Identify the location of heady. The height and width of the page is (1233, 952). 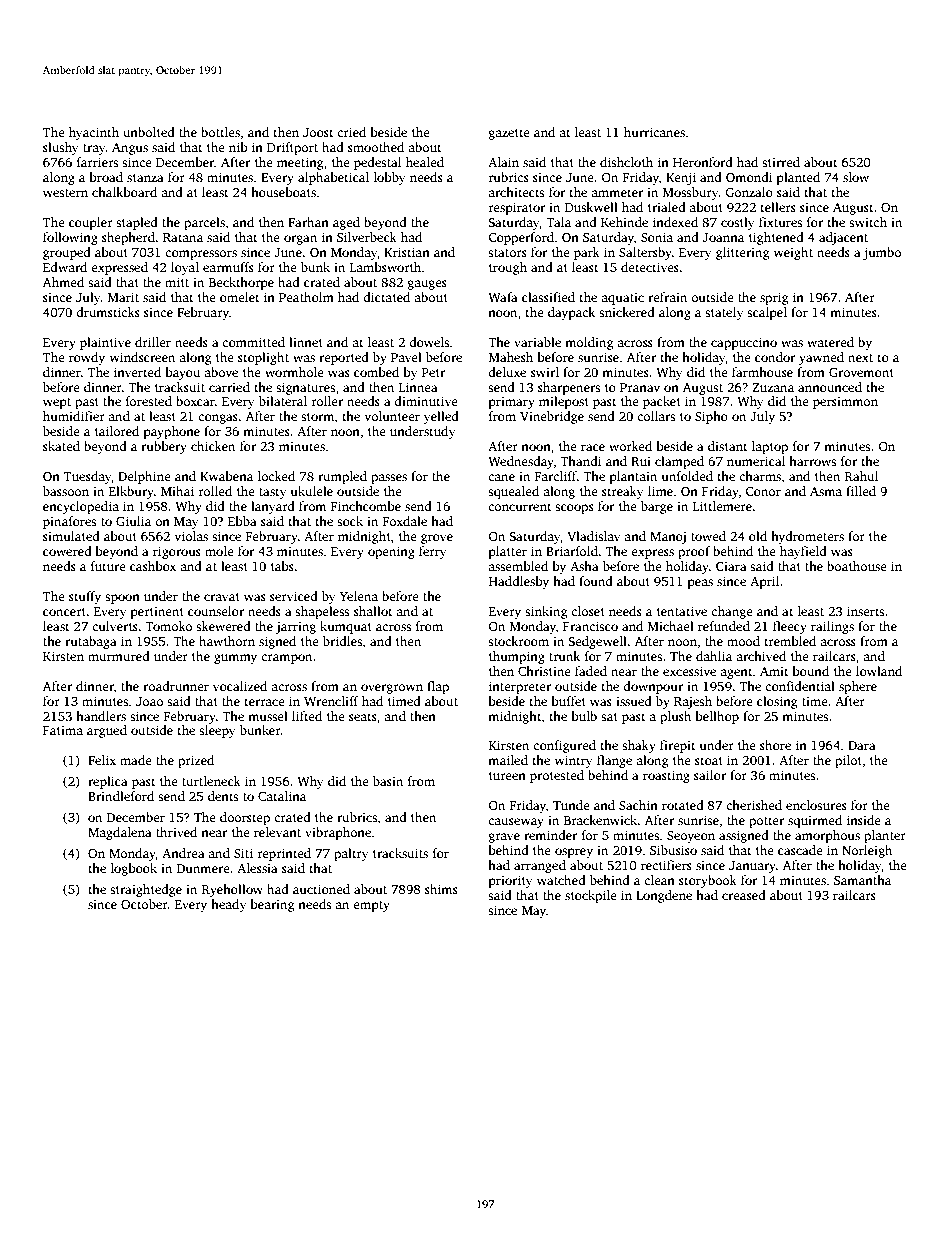
(228, 905).
